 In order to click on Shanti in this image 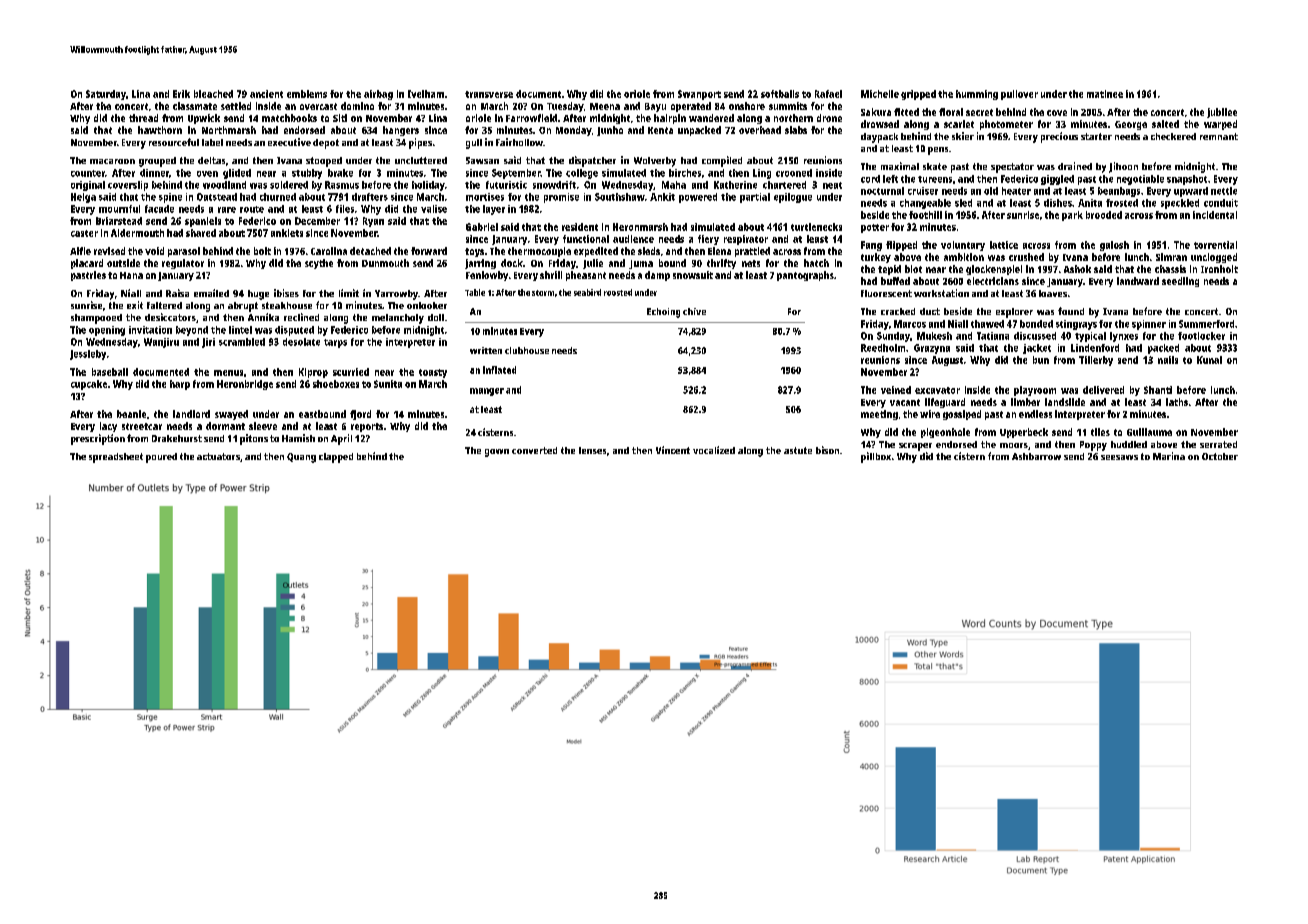, I will do `click(1158, 390)`.
